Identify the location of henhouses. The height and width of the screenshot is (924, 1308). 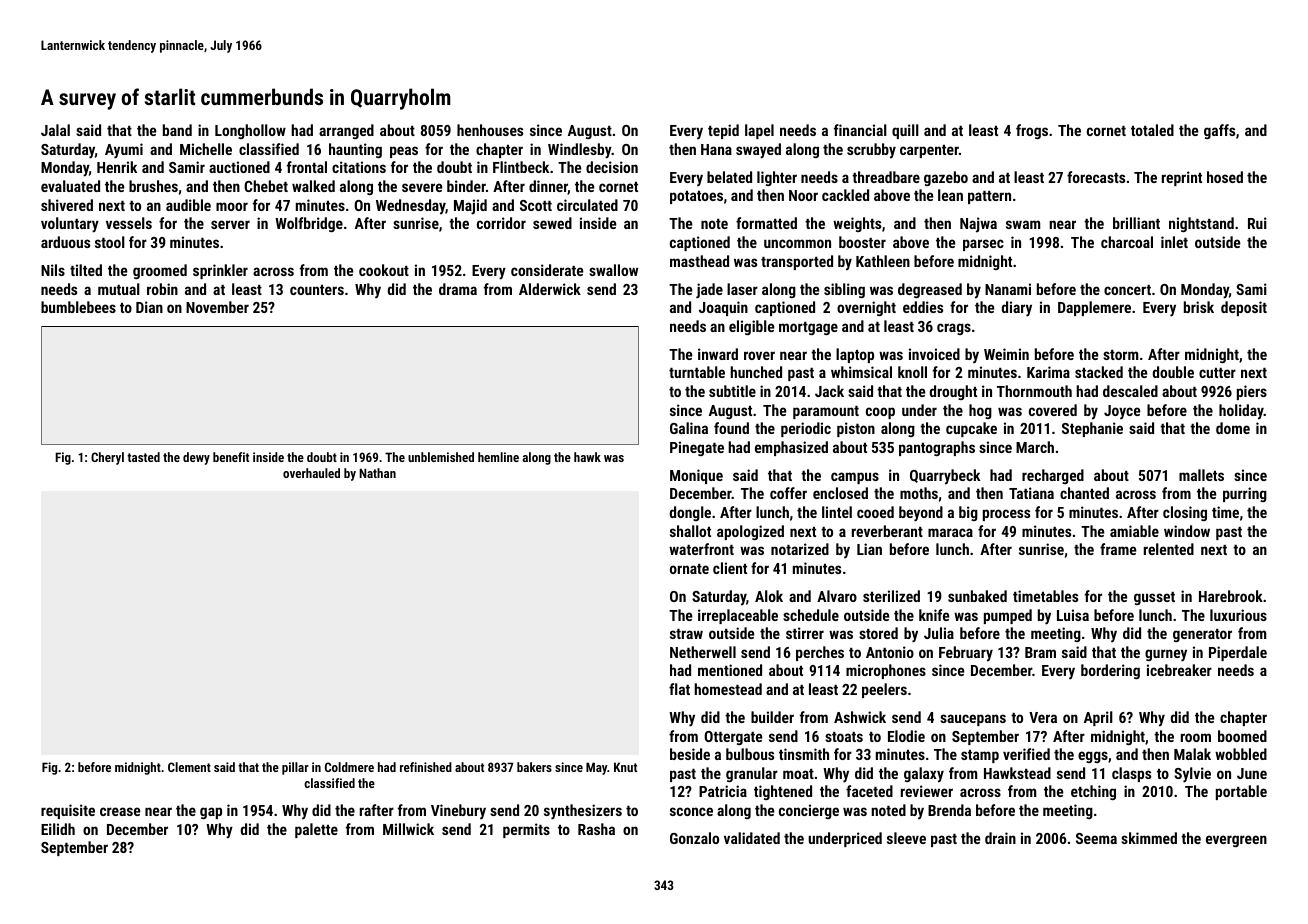
(490, 130).
